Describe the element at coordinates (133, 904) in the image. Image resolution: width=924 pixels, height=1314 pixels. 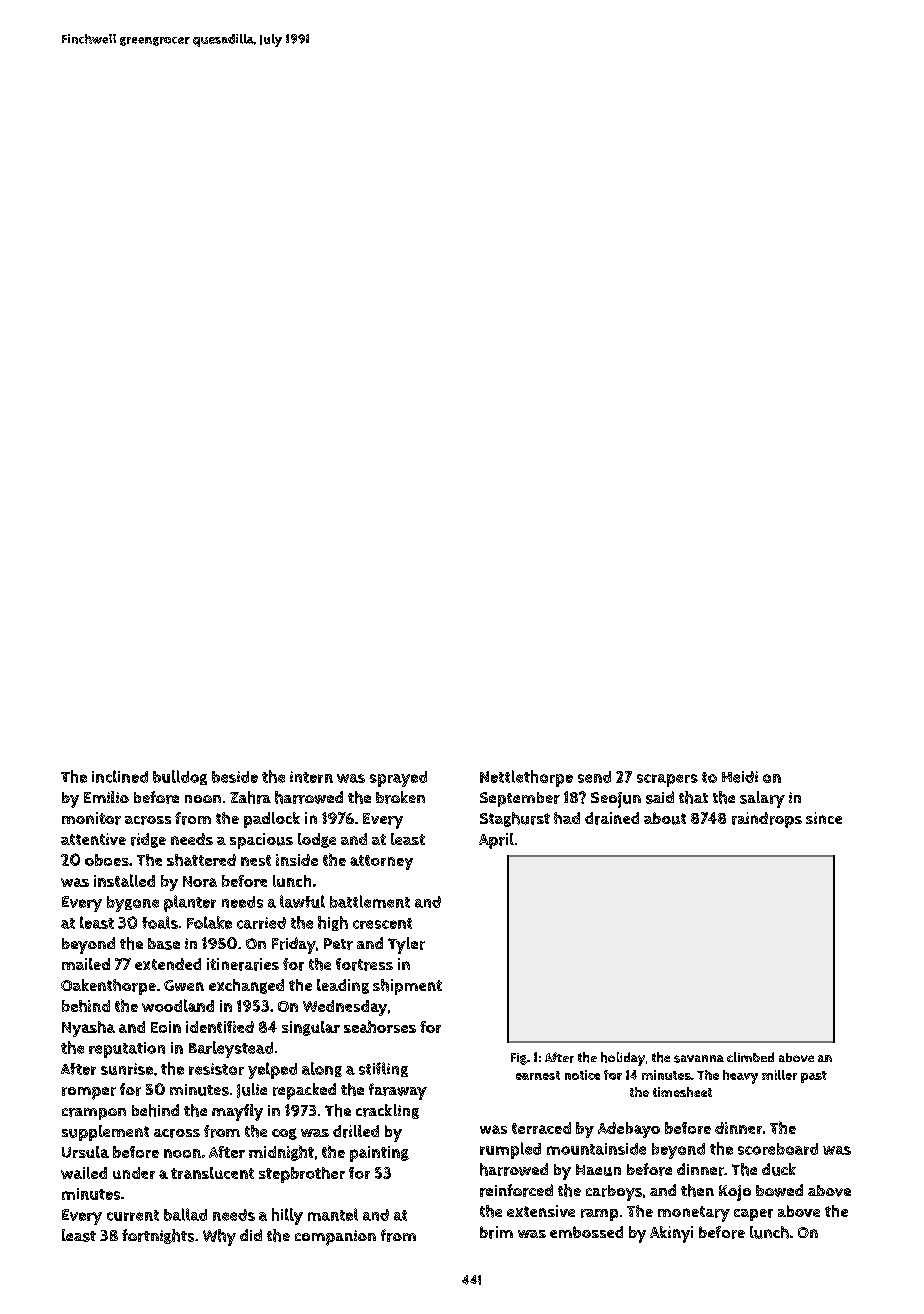
I see `bygone` at that location.
